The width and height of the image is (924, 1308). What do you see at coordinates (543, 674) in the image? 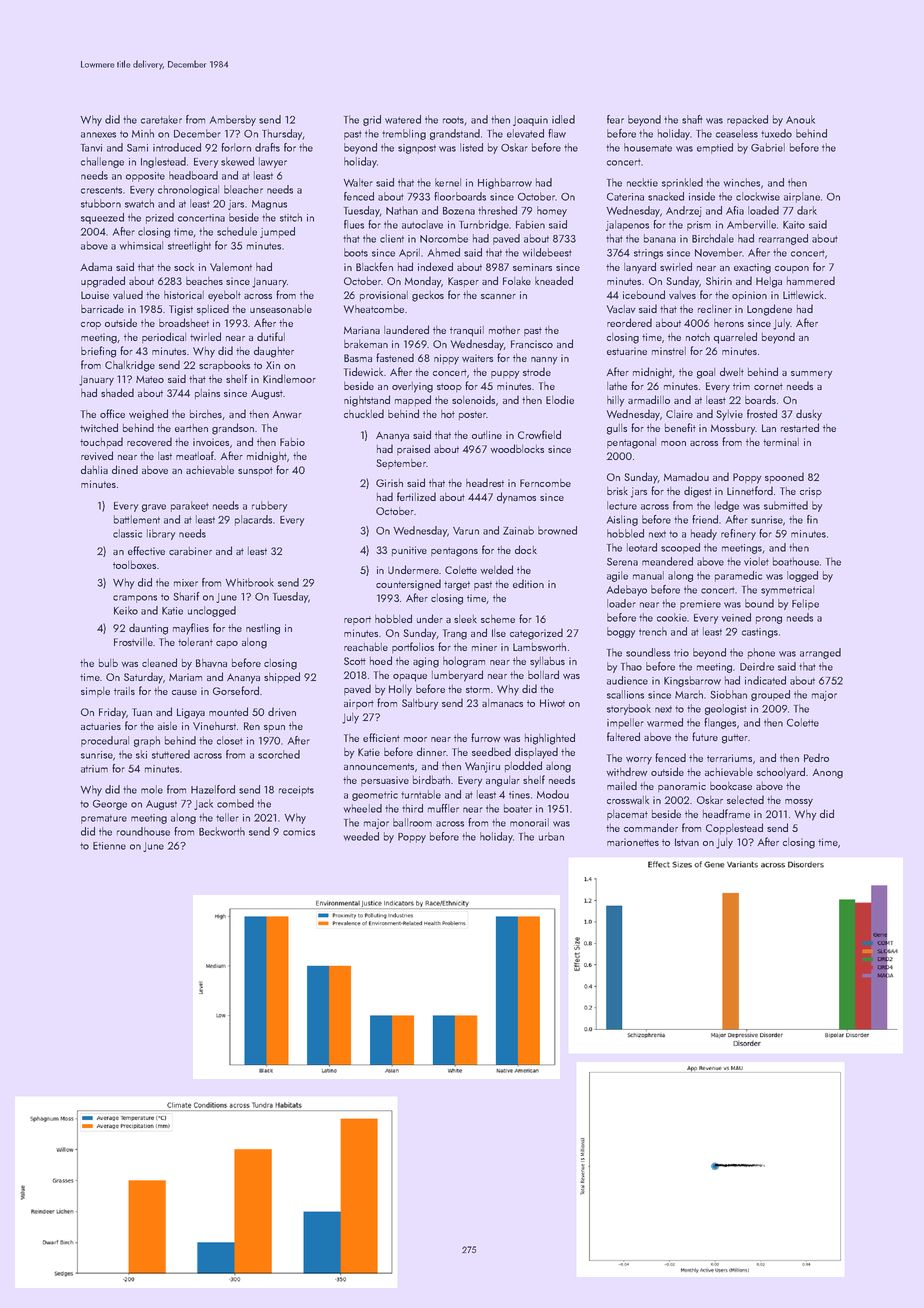
I see `bollard` at bounding box center [543, 674].
